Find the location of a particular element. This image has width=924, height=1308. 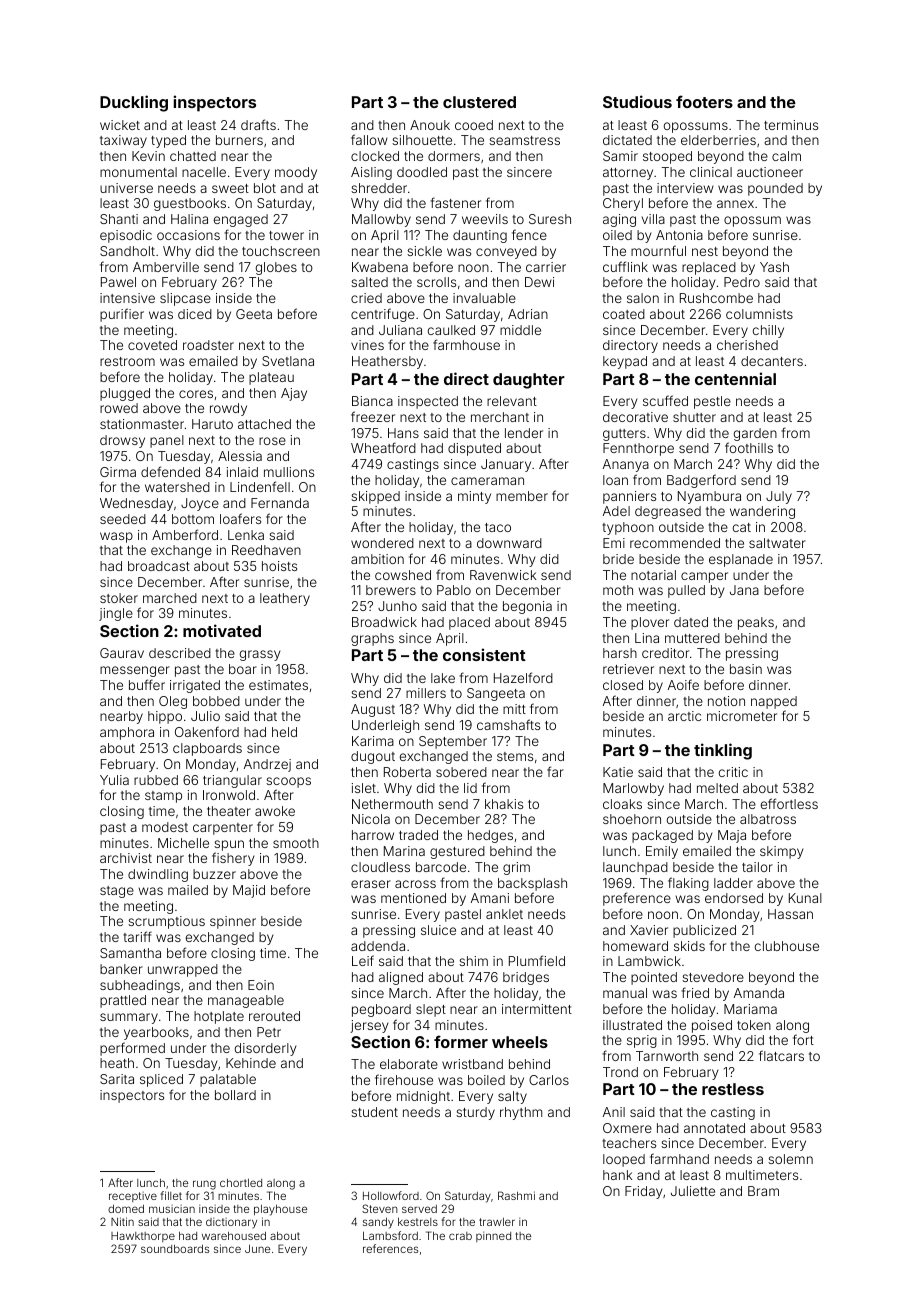

clustered is located at coordinates (479, 102).
